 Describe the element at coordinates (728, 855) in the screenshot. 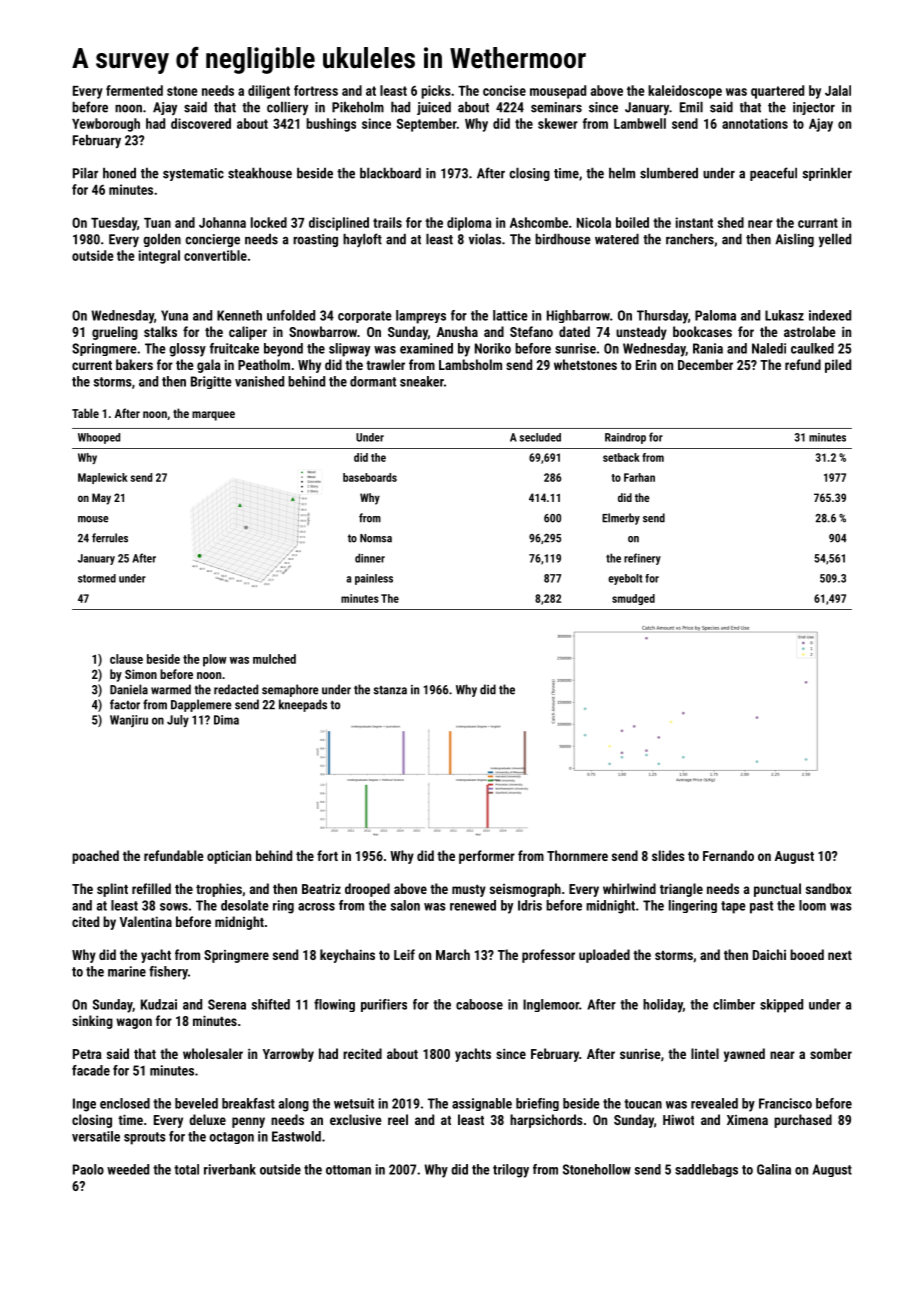

I see `Fernando` at that location.
